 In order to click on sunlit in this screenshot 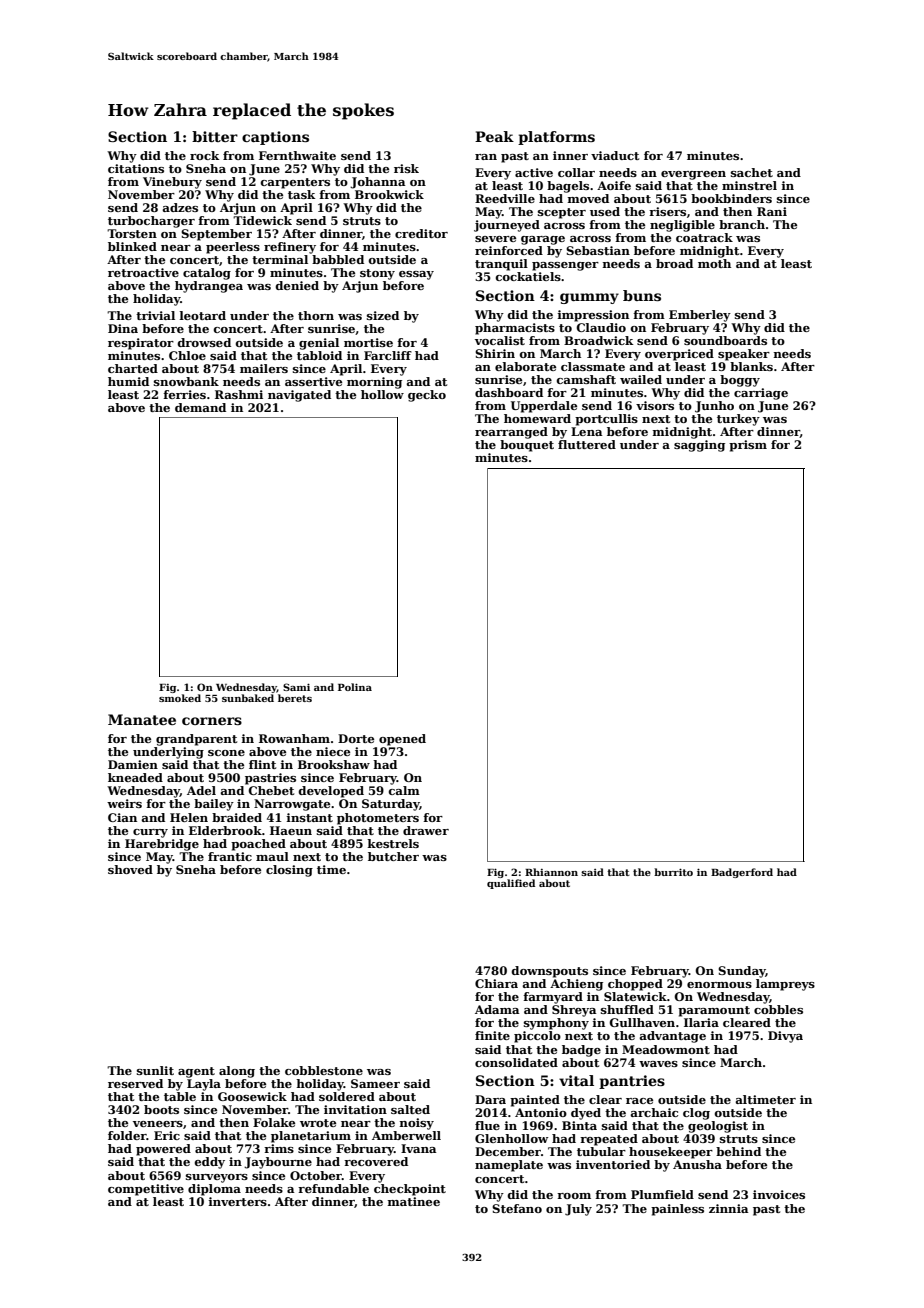, I will do `click(155, 1070)`.
